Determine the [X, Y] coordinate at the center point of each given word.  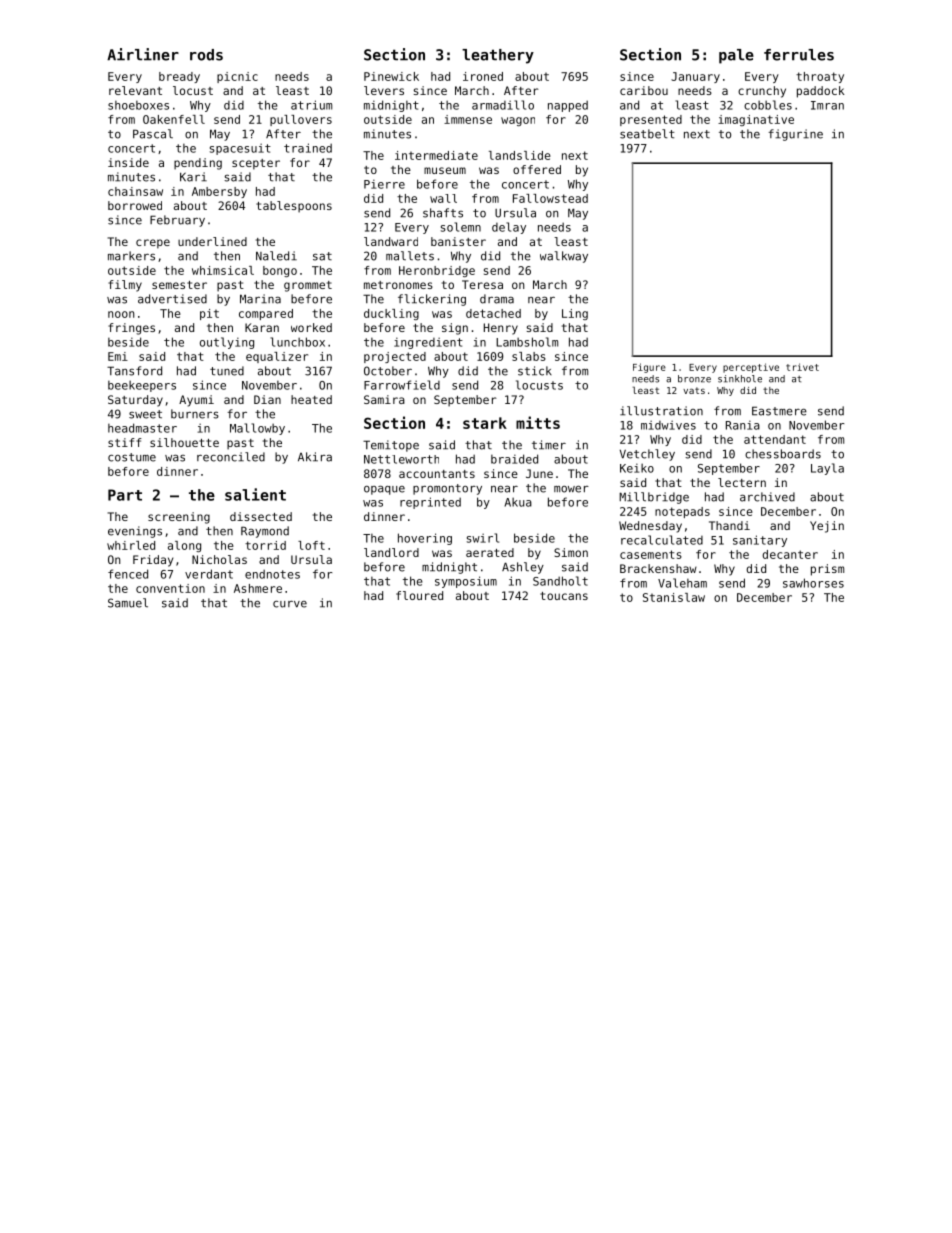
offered [537, 169]
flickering [432, 300]
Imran [827, 105]
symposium [466, 582]
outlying [227, 343]
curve [290, 604]
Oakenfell [174, 119]
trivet [802, 367]
